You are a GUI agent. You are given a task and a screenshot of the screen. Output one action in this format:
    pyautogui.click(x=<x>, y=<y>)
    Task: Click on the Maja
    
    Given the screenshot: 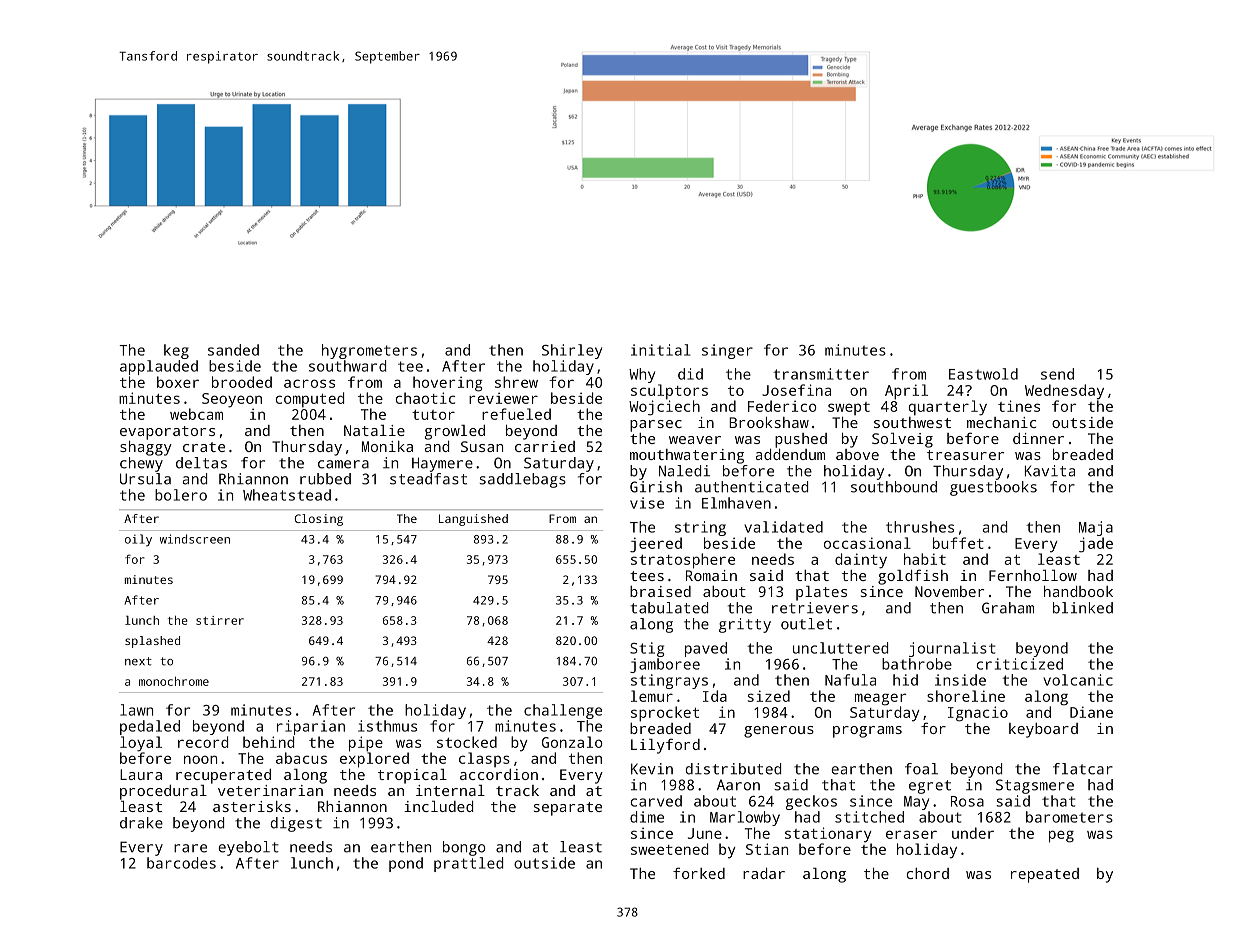 What is the action you would take?
    pyautogui.click(x=1096, y=528)
